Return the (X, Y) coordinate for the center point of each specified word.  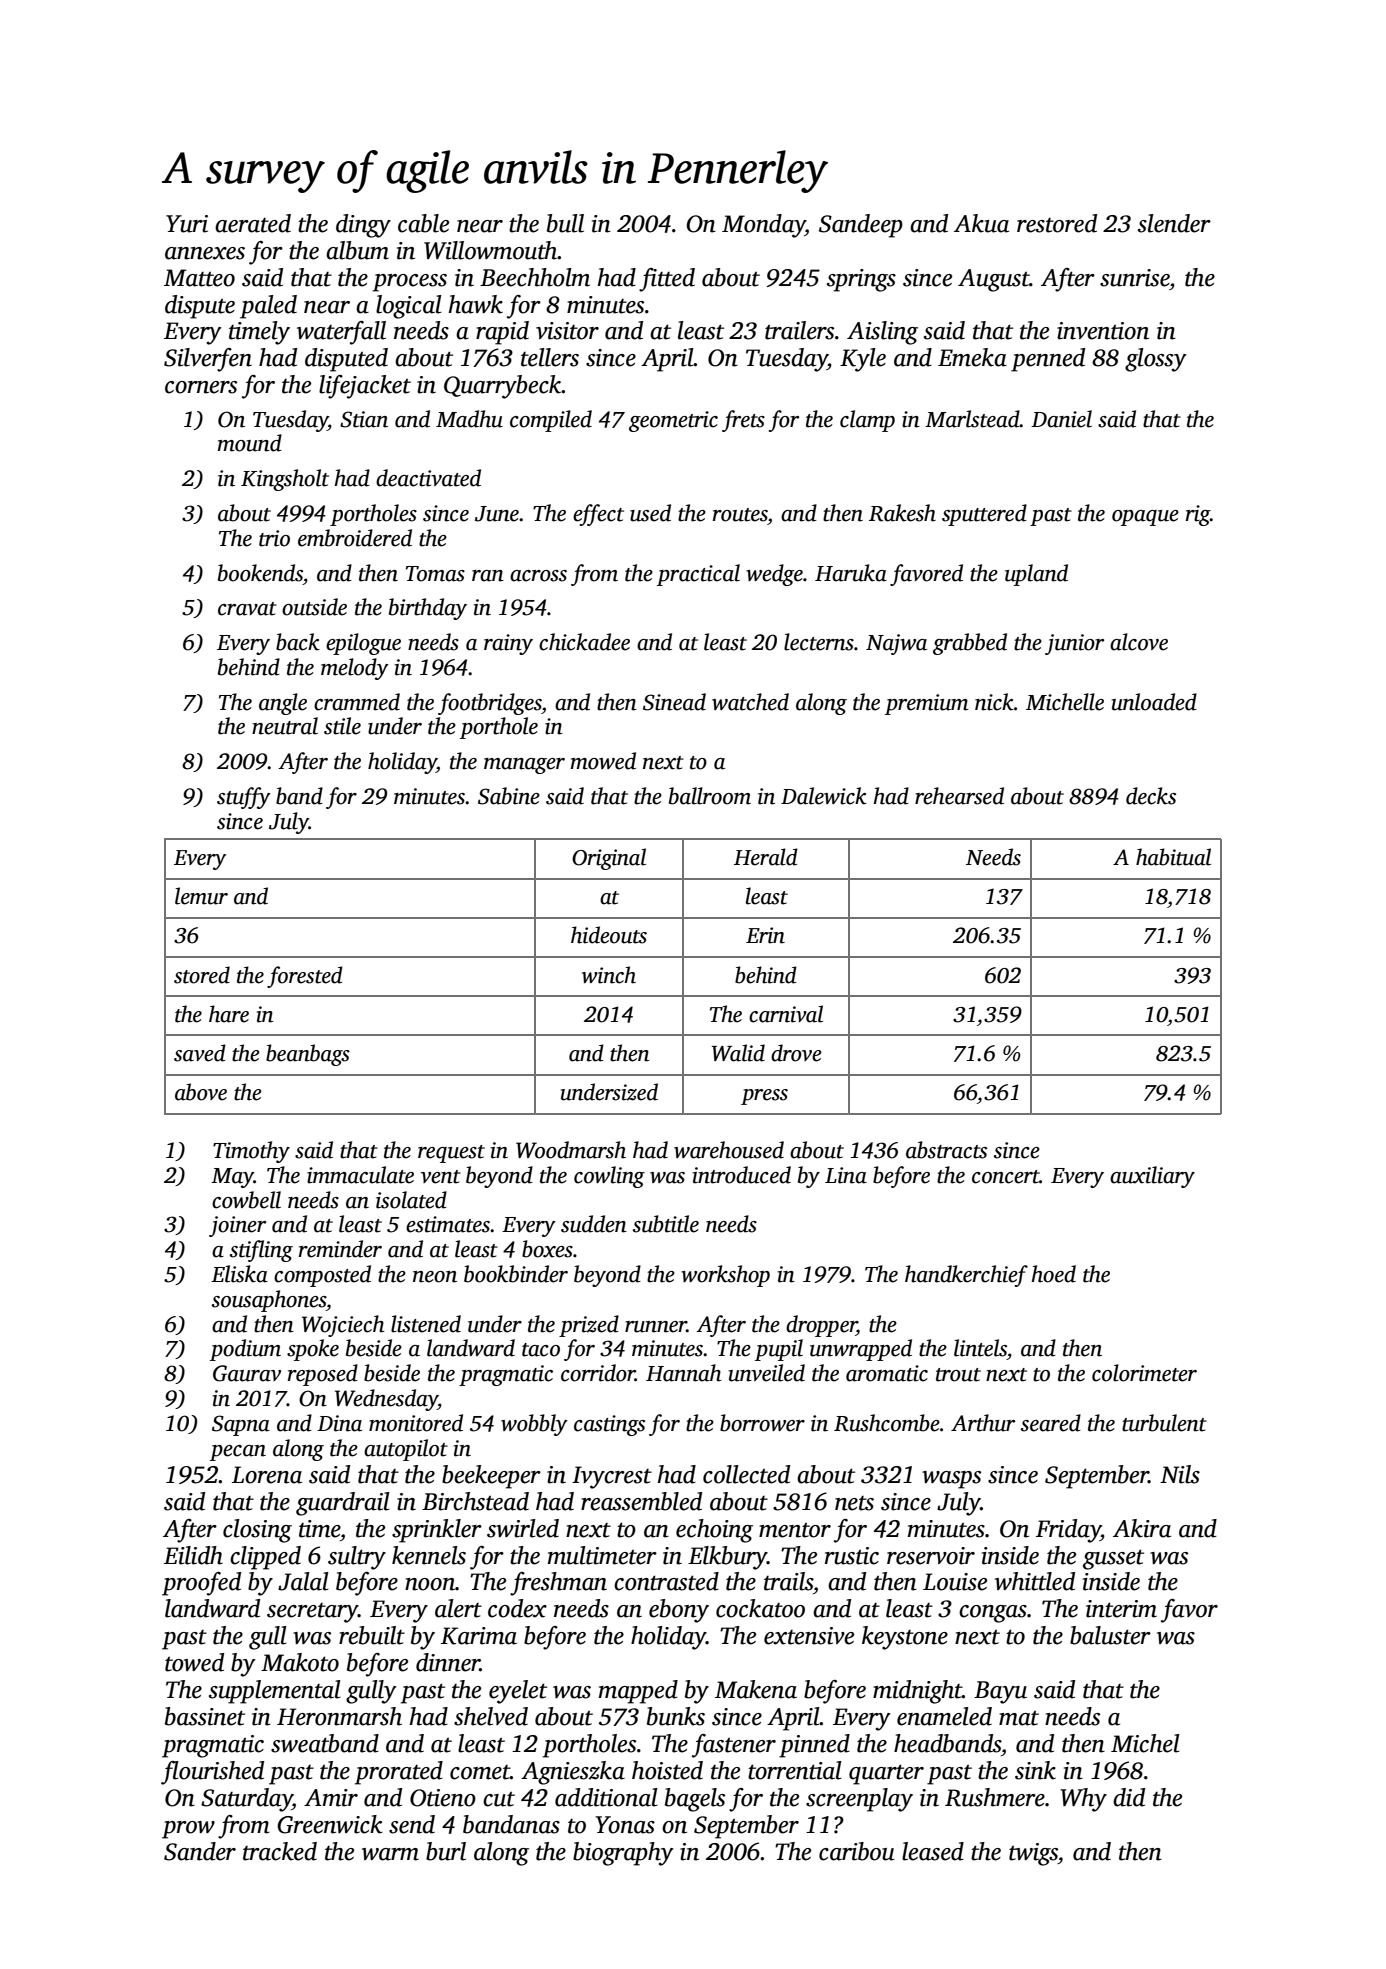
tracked (280, 1851)
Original (609, 859)
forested (305, 977)
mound (249, 443)
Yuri (187, 224)
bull (565, 223)
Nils (1180, 1474)
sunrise (1135, 278)
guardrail (343, 1504)
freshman (558, 1584)
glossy (1156, 360)
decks (1151, 796)
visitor (567, 331)
